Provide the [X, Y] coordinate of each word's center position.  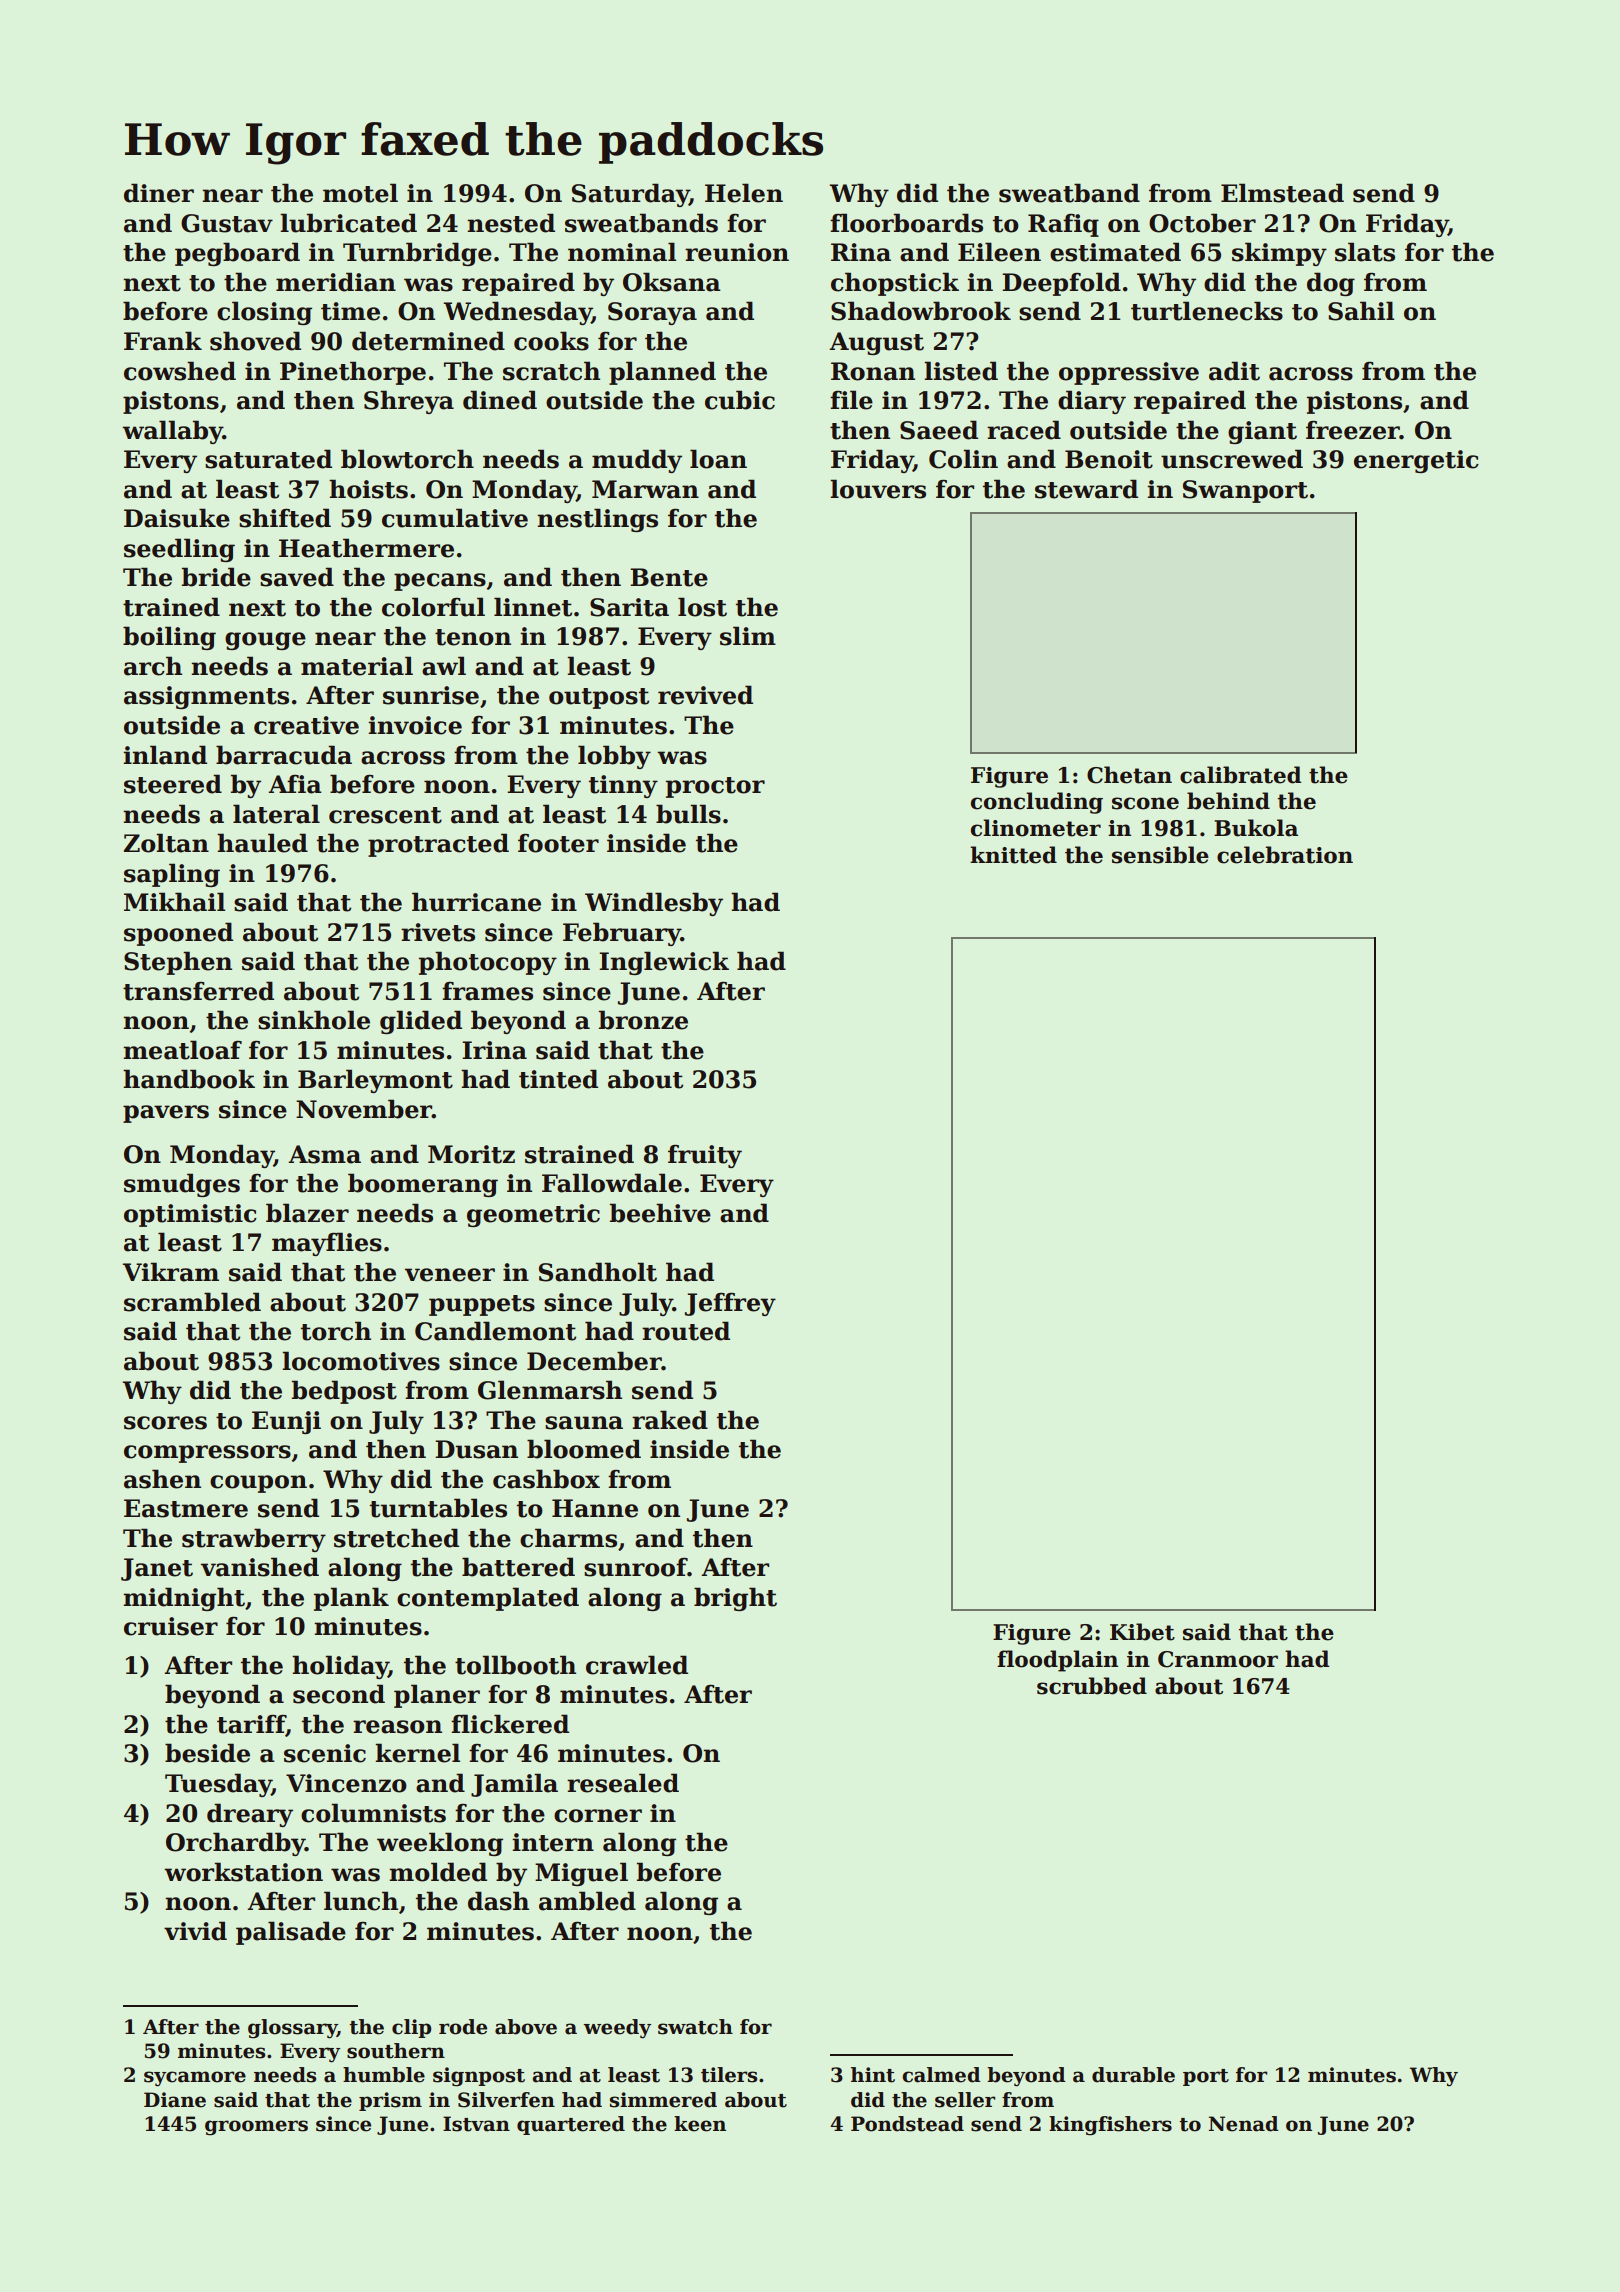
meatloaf [182, 1050]
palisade [291, 1933]
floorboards [906, 223]
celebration [1285, 855]
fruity [705, 1156]
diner [159, 193]
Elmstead [1282, 193]
